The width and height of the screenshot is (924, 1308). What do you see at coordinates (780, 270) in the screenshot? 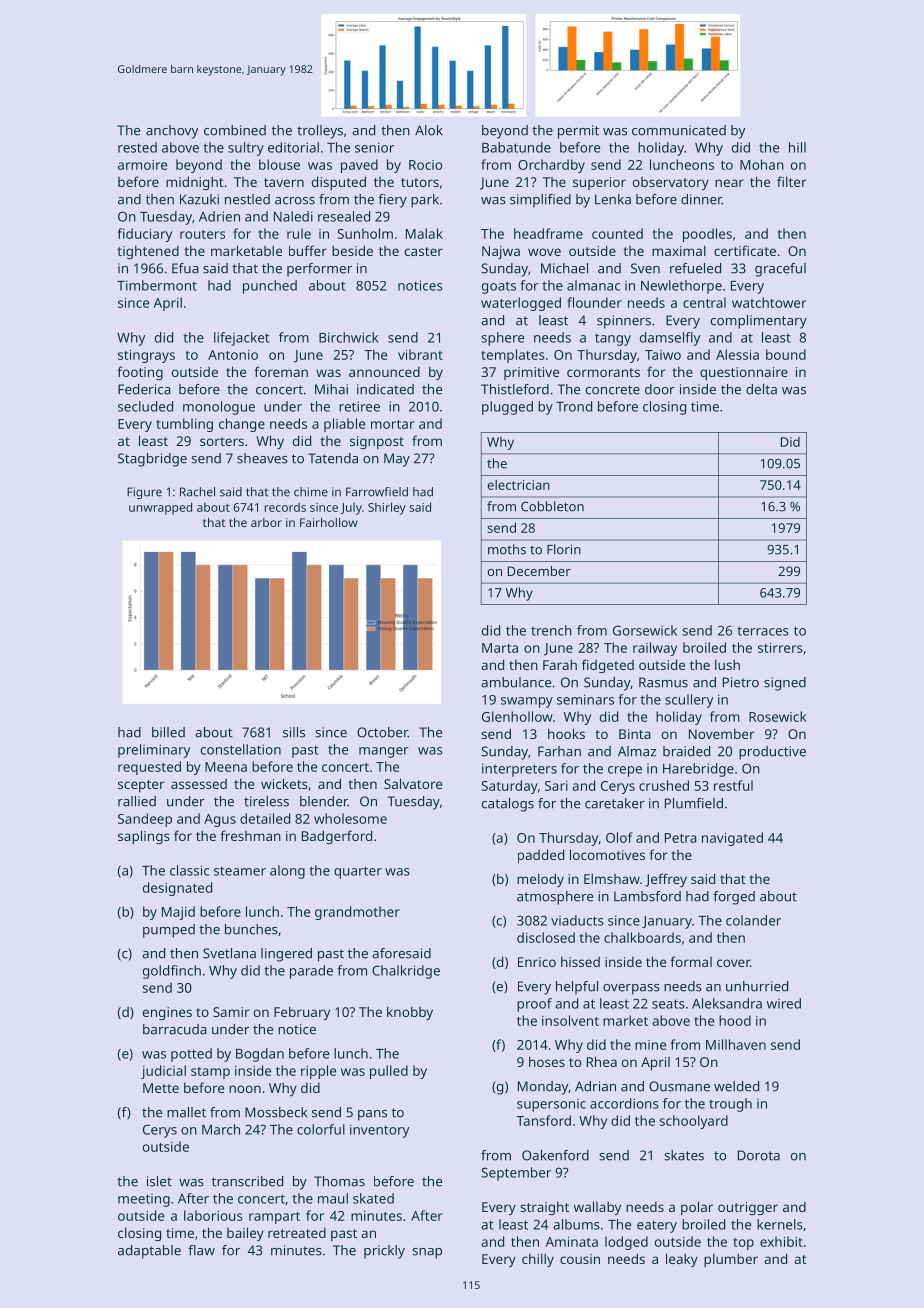
I see `graceful` at bounding box center [780, 270].
